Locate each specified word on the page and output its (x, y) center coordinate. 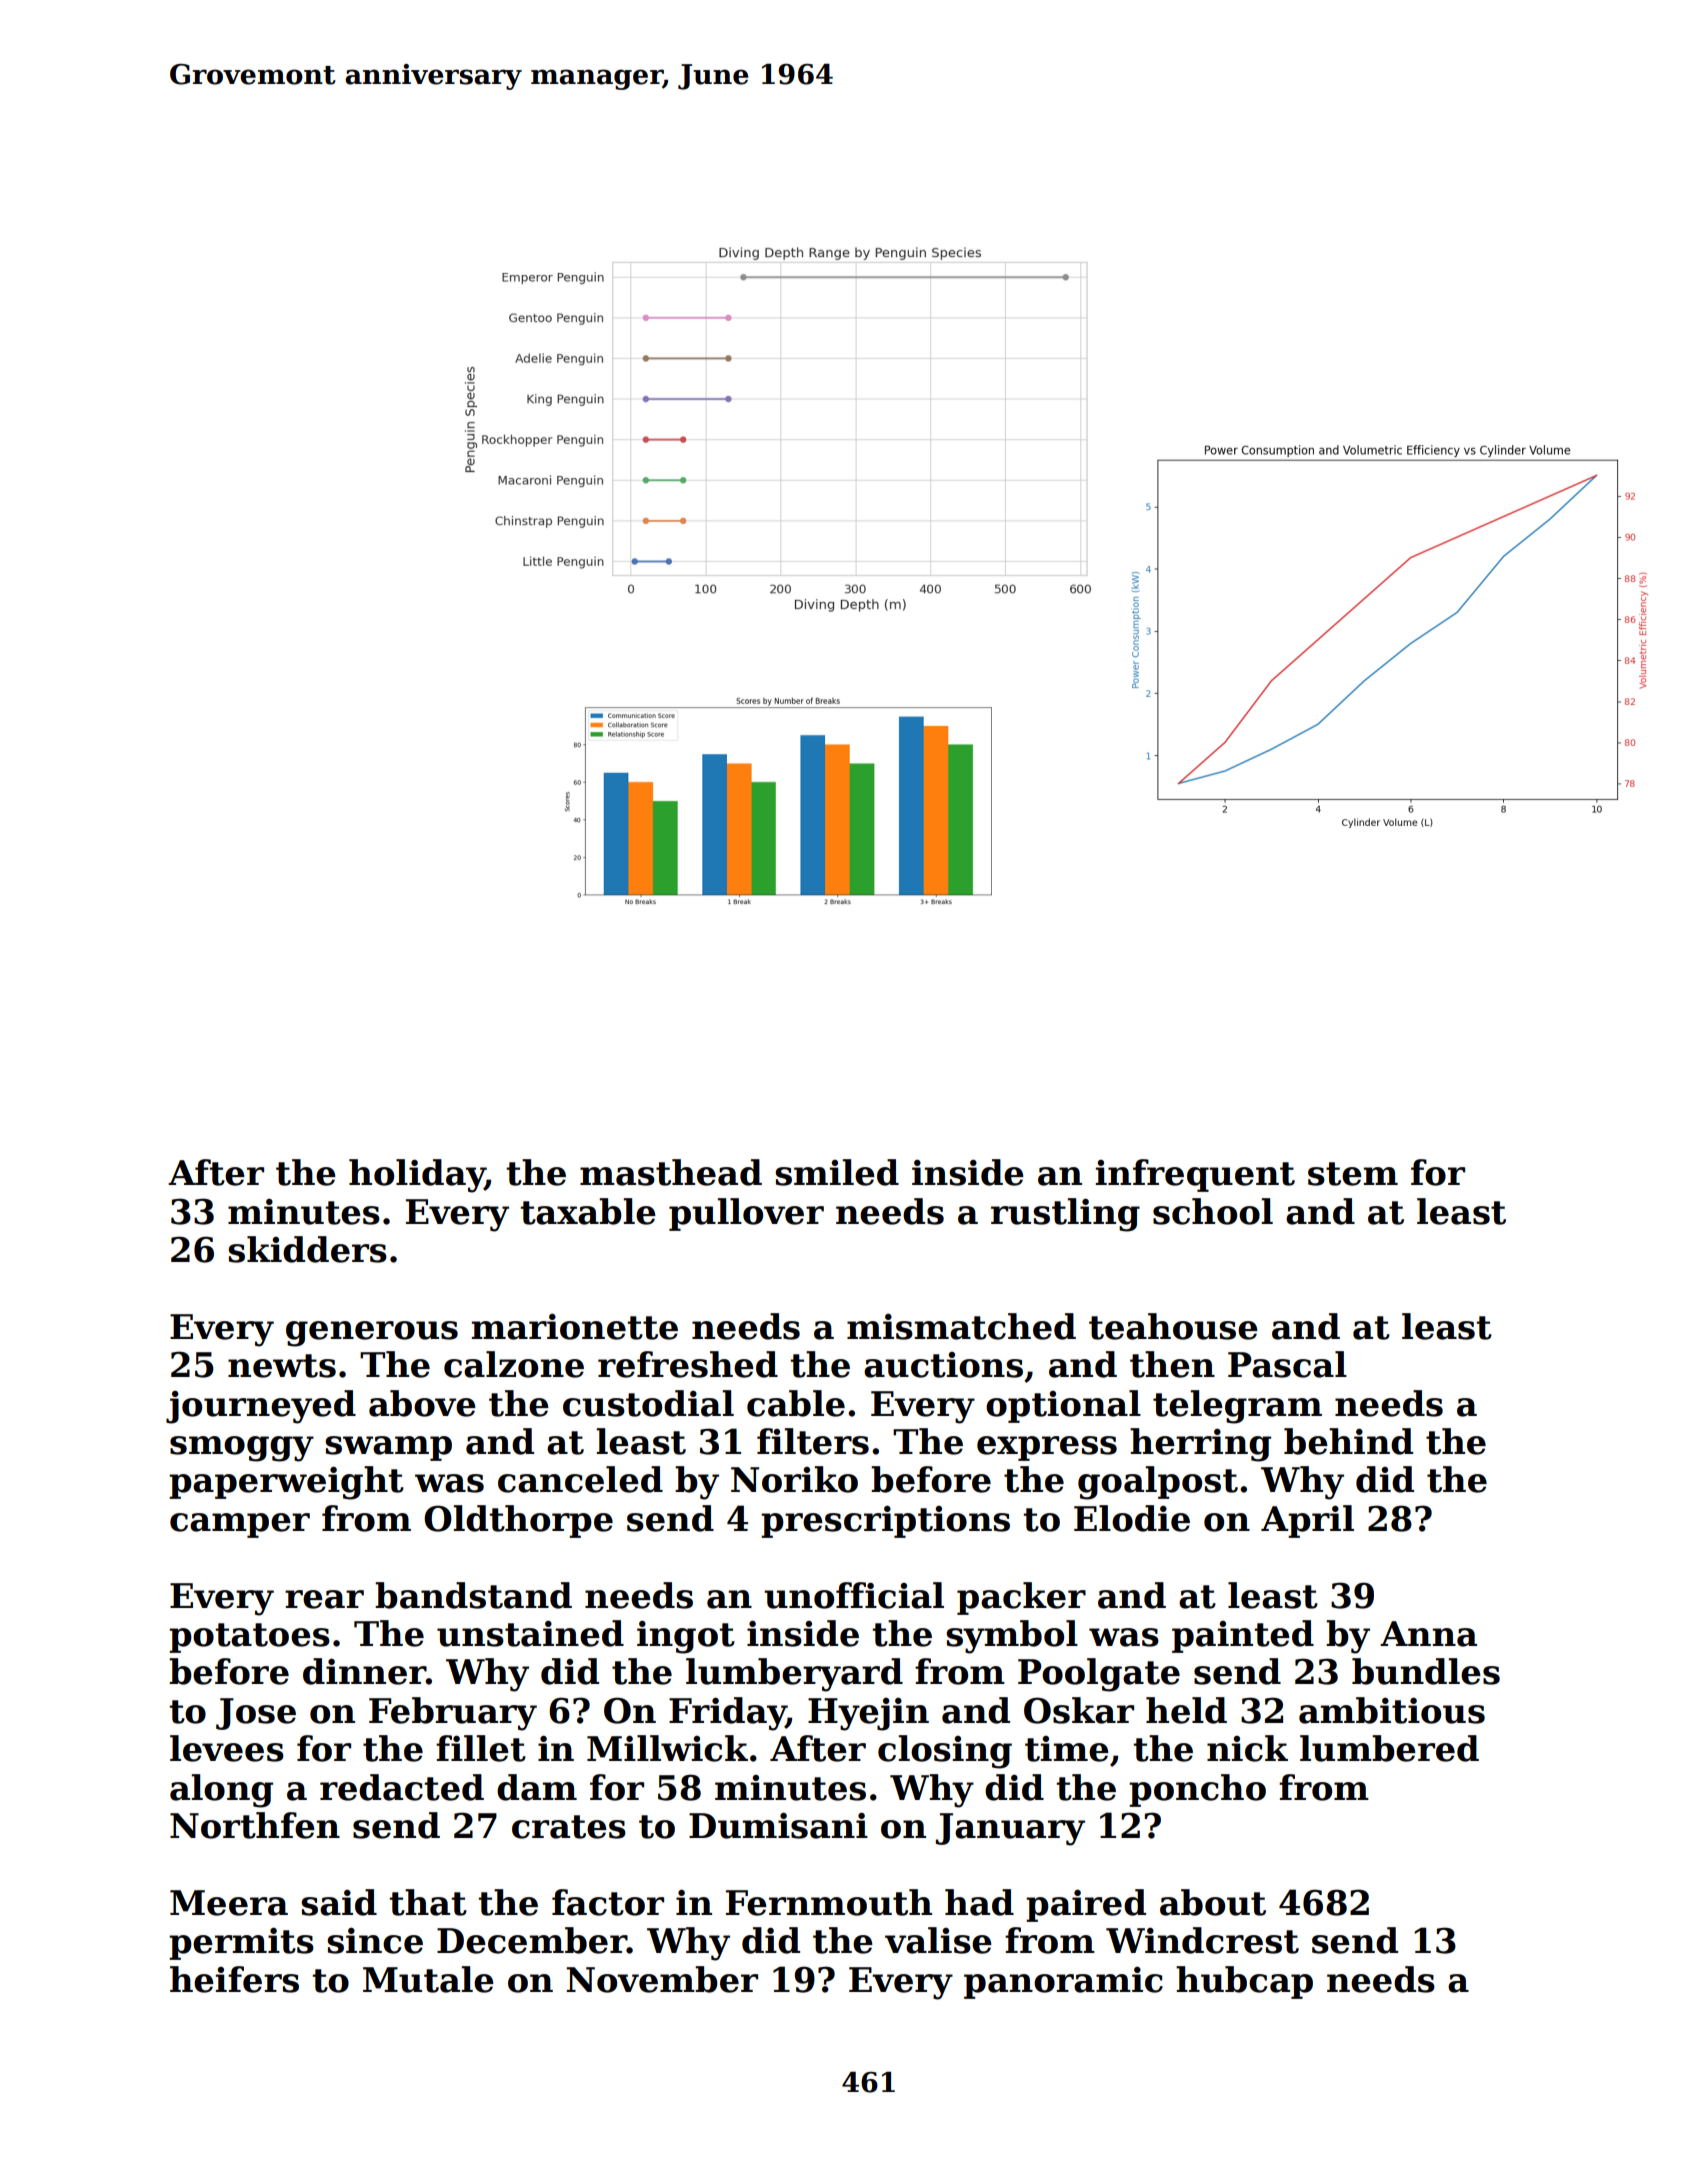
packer (1021, 1598)
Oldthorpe (518, 1521)
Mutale (428, 1979)
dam (537, 1787)
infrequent (1195, 1175)
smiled (837, 1172)
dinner (364, 1671)
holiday (417, 1176)
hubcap (1244, 1982)
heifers (234, 1979)
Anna (1428, 1634)
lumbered (1389, 1748)
